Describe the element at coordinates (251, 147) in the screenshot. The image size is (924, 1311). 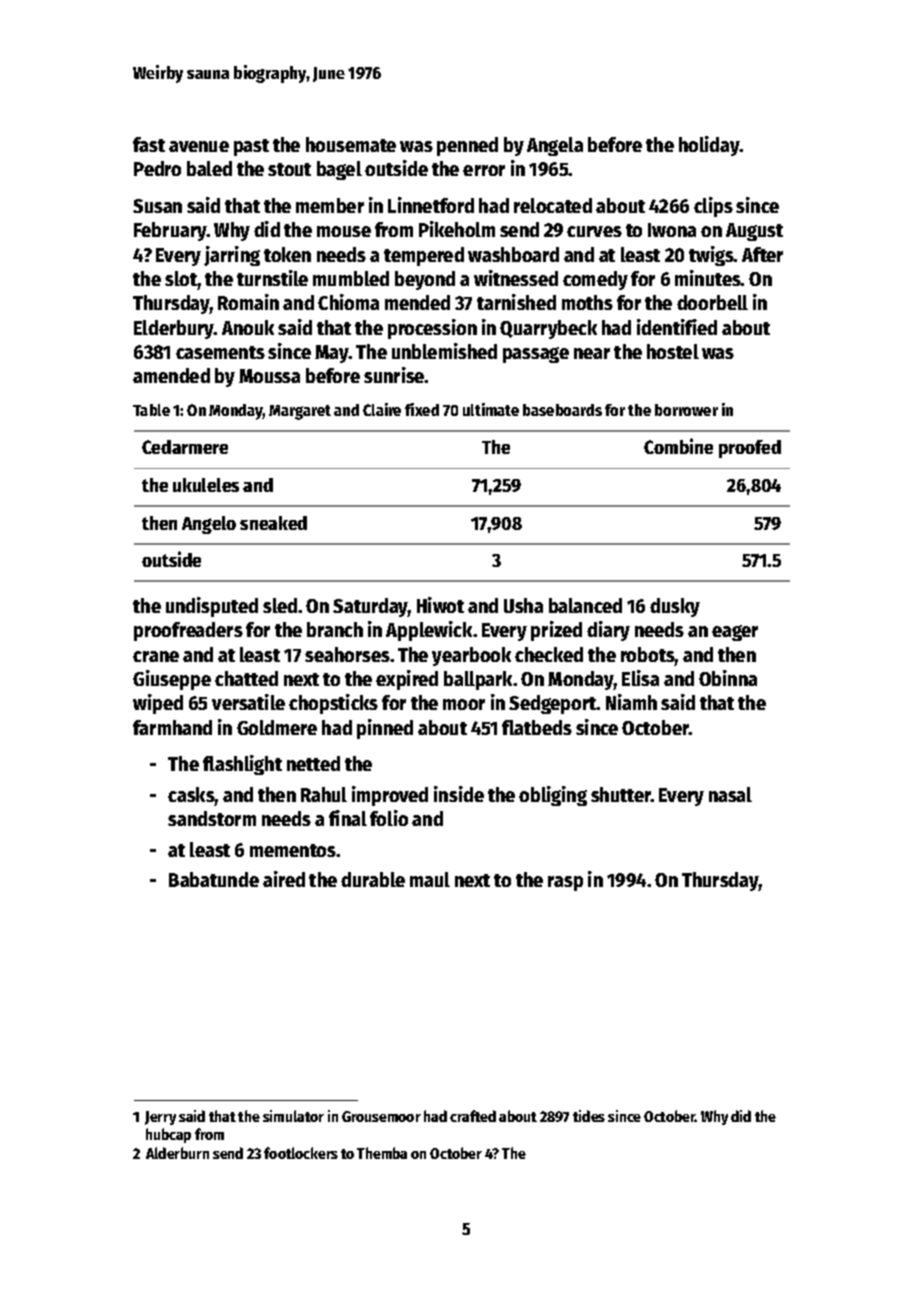
I see `past` at that location.
